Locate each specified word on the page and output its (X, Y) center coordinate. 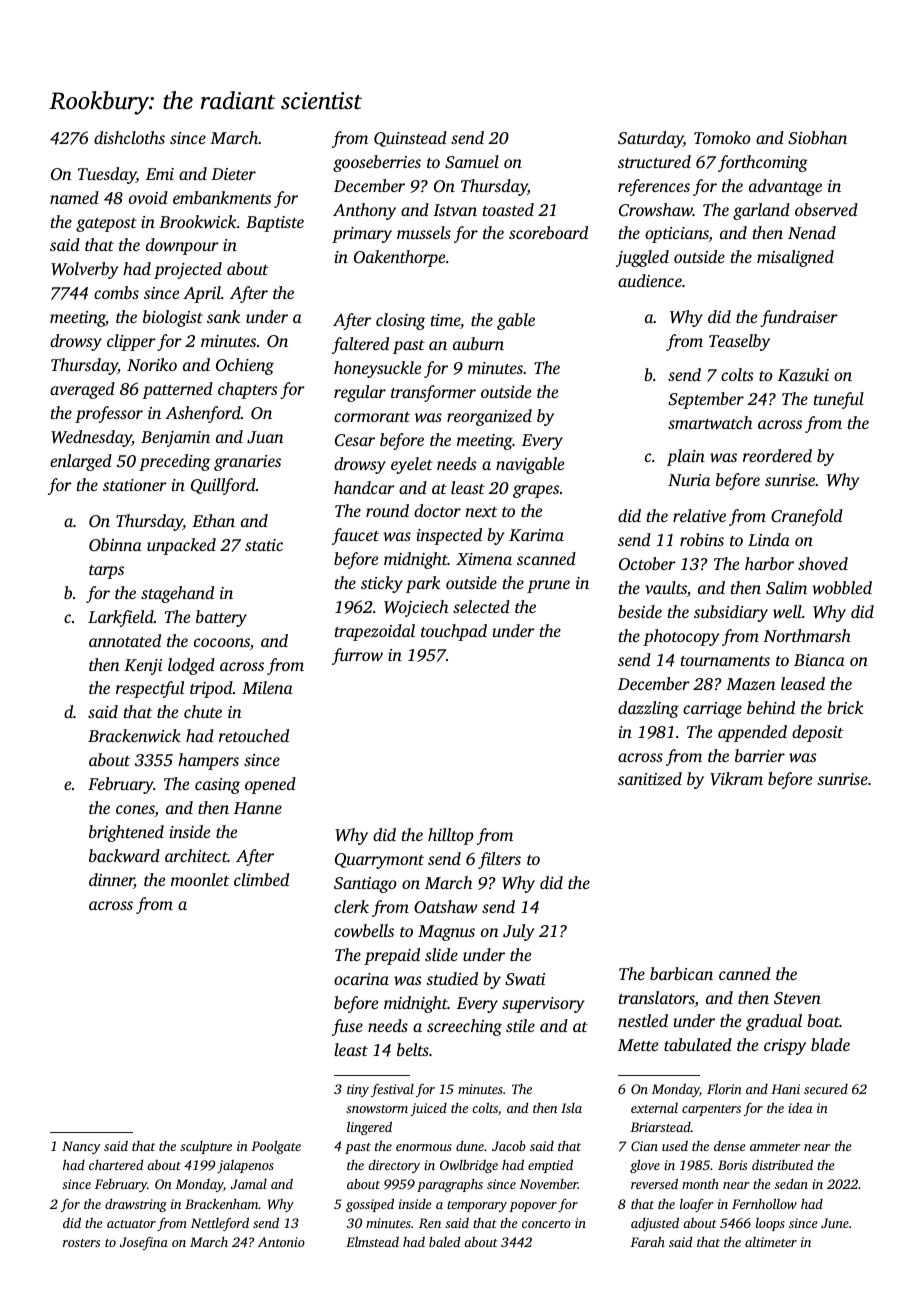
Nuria (689, 480)
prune (548, 586)
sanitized (650, 778)
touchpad (454, 632)
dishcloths (129, 137)
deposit (817, 733)
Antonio (281, 1242)
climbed (261, 879)
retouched (254, 735)
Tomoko (722, 137)
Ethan (213, 520)
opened (270, 785)
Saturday (650, 139)
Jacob (509, 1146)
